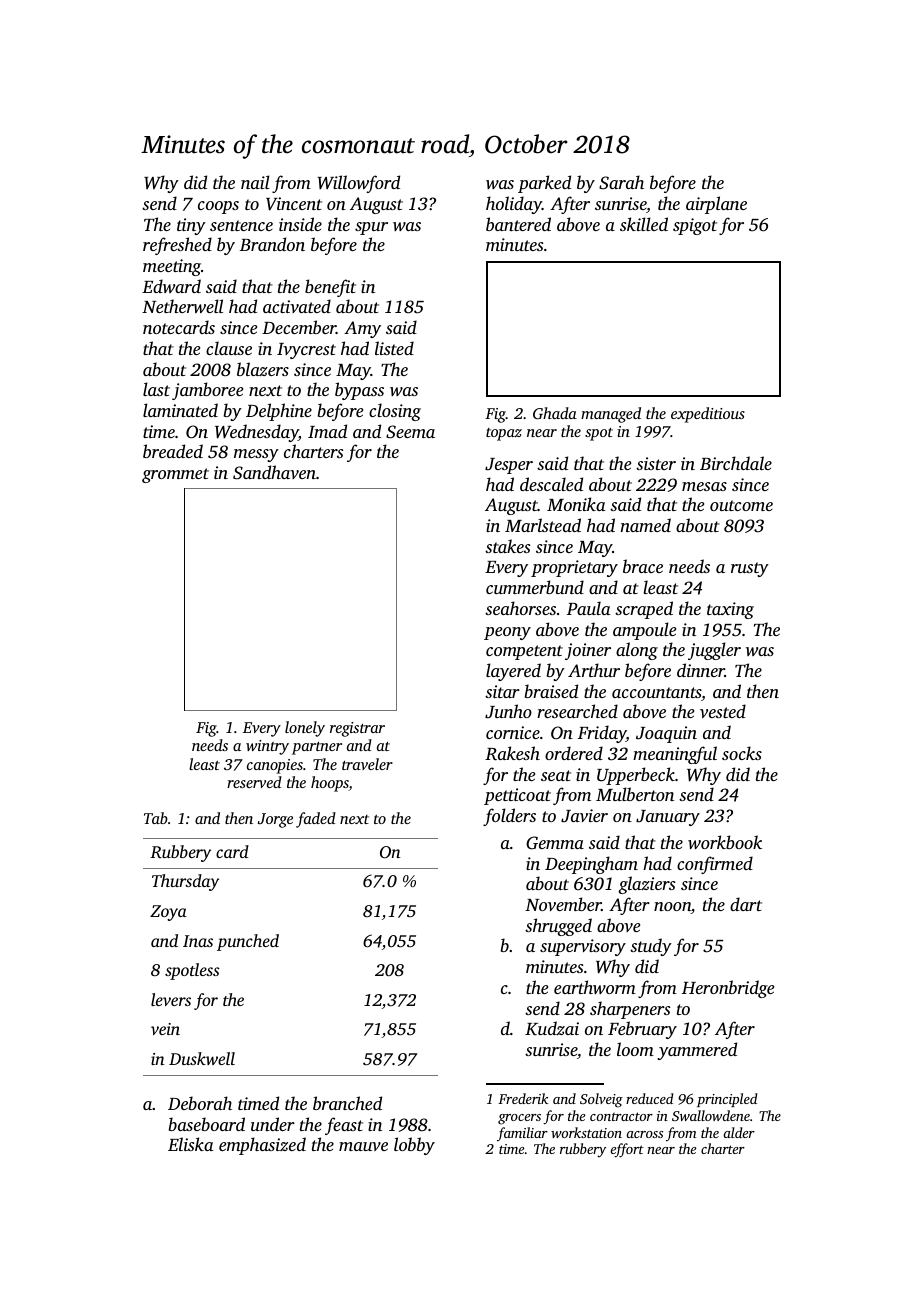 Image resolution: width=924 pixels, height=1311 pixels. What do you see at coordinates (750, 569) in the screenshot?
I see `rusty` at bounding box center [750, 569].
